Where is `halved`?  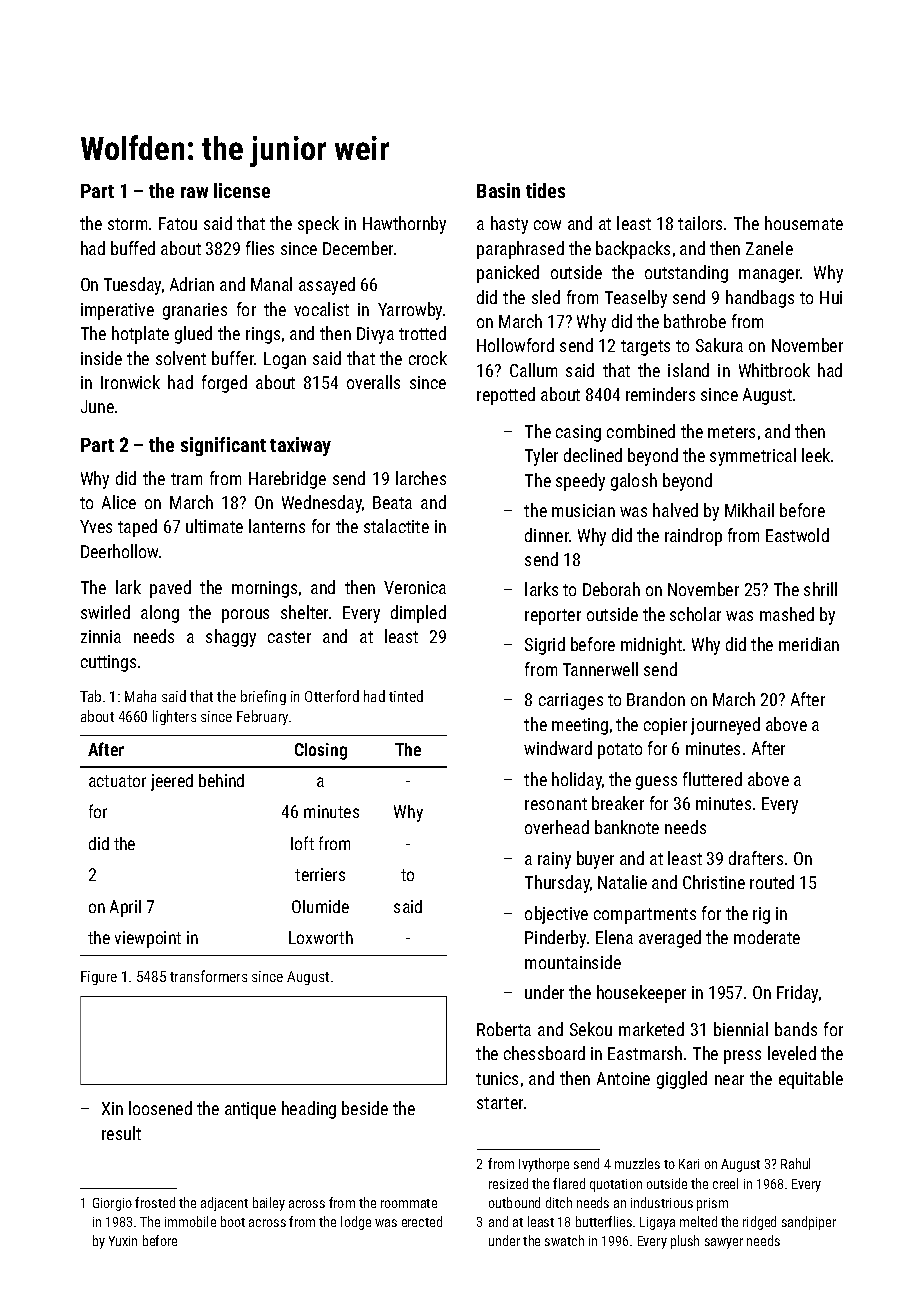 halved is located at coordinates (675, 510).
